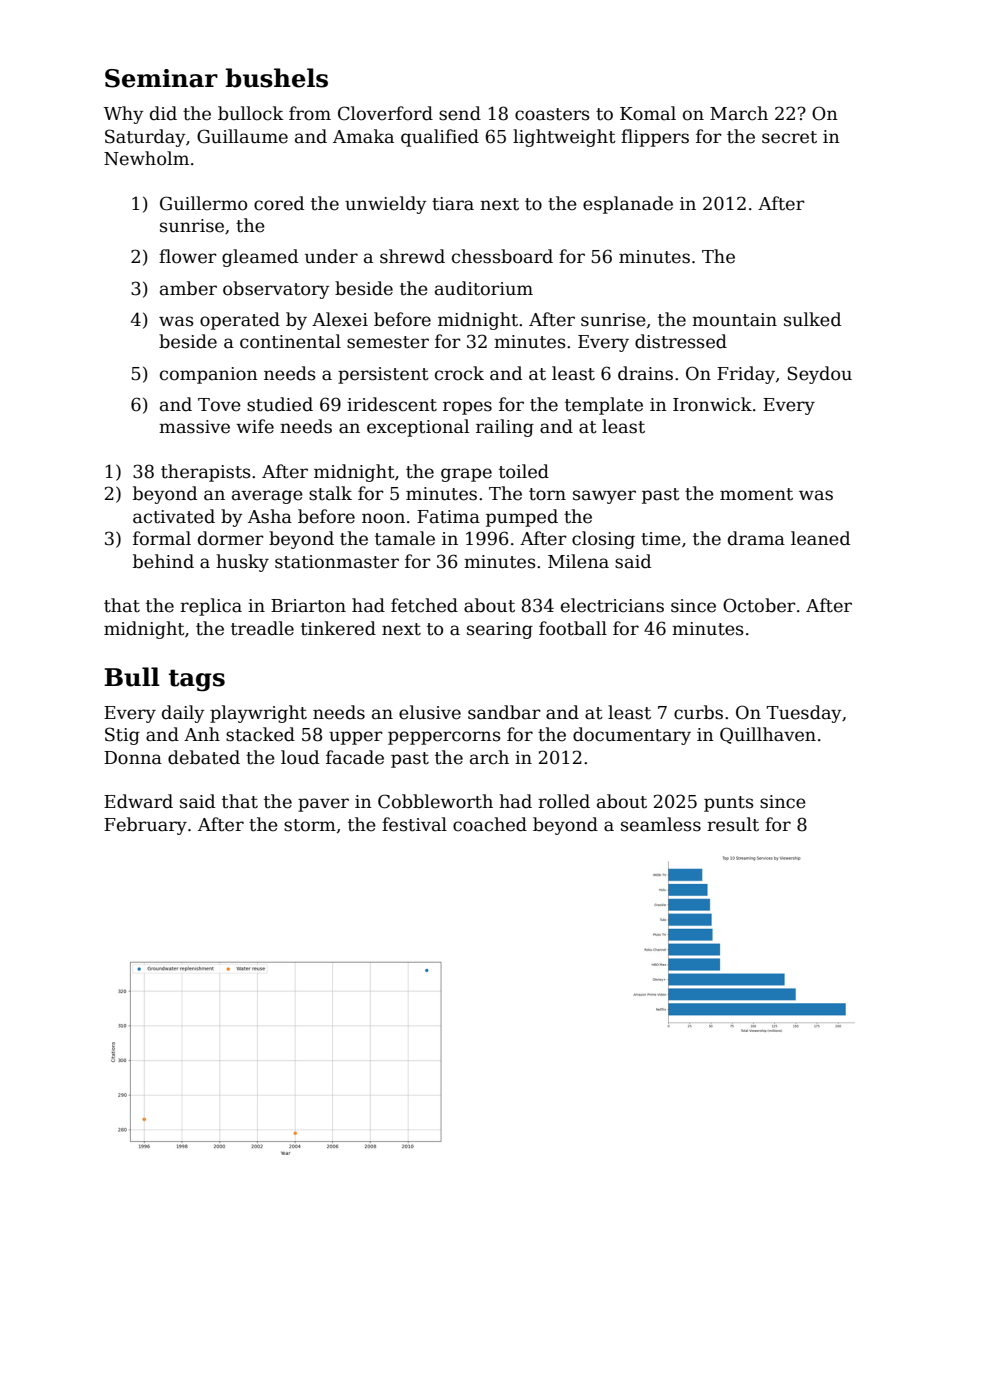  Describe the element at coordinates (661, 824) in the screenshot. I see `seamless` at that location.
